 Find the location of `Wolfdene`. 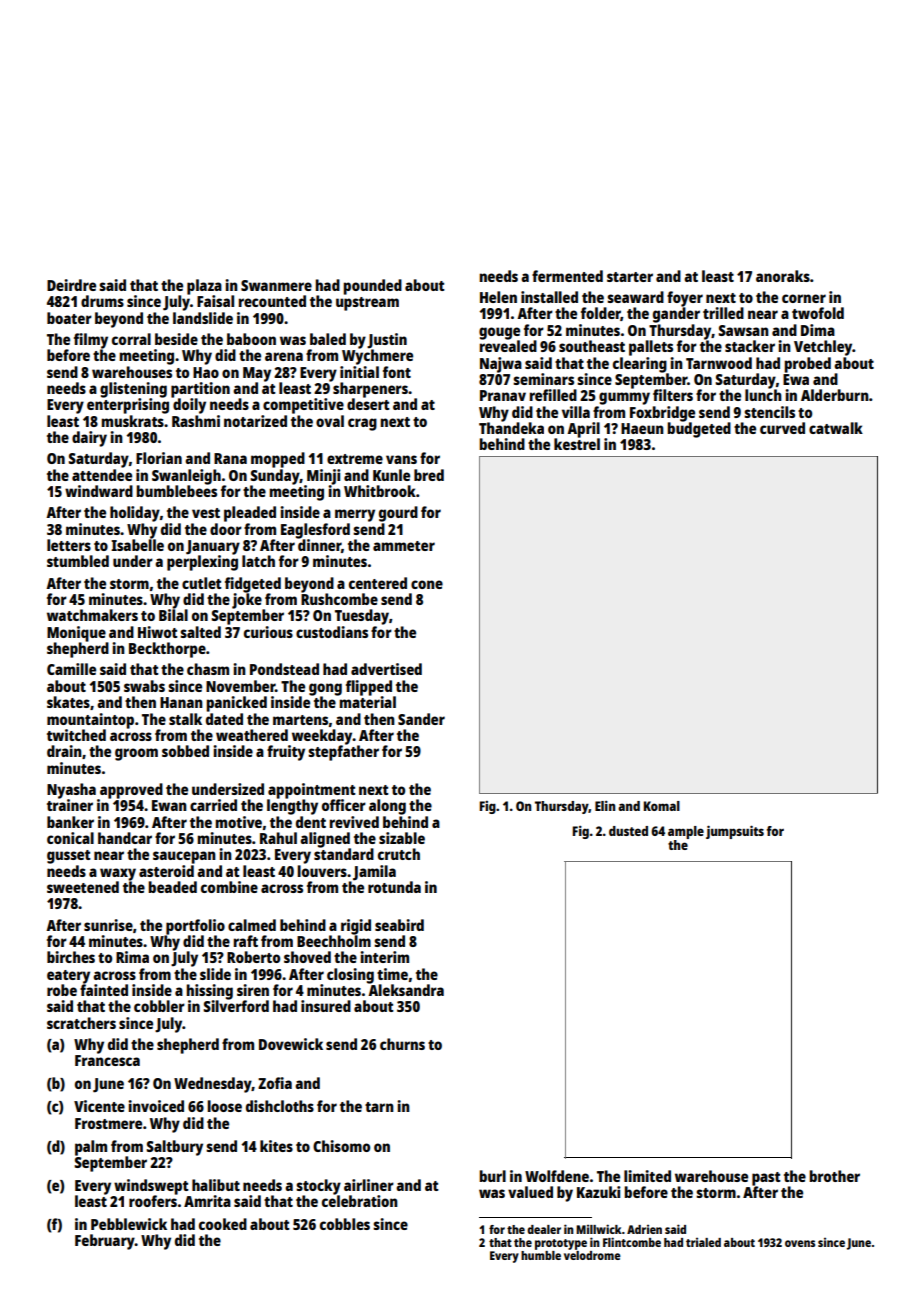

Wolfdene is located at coordinates (557, 1176).
